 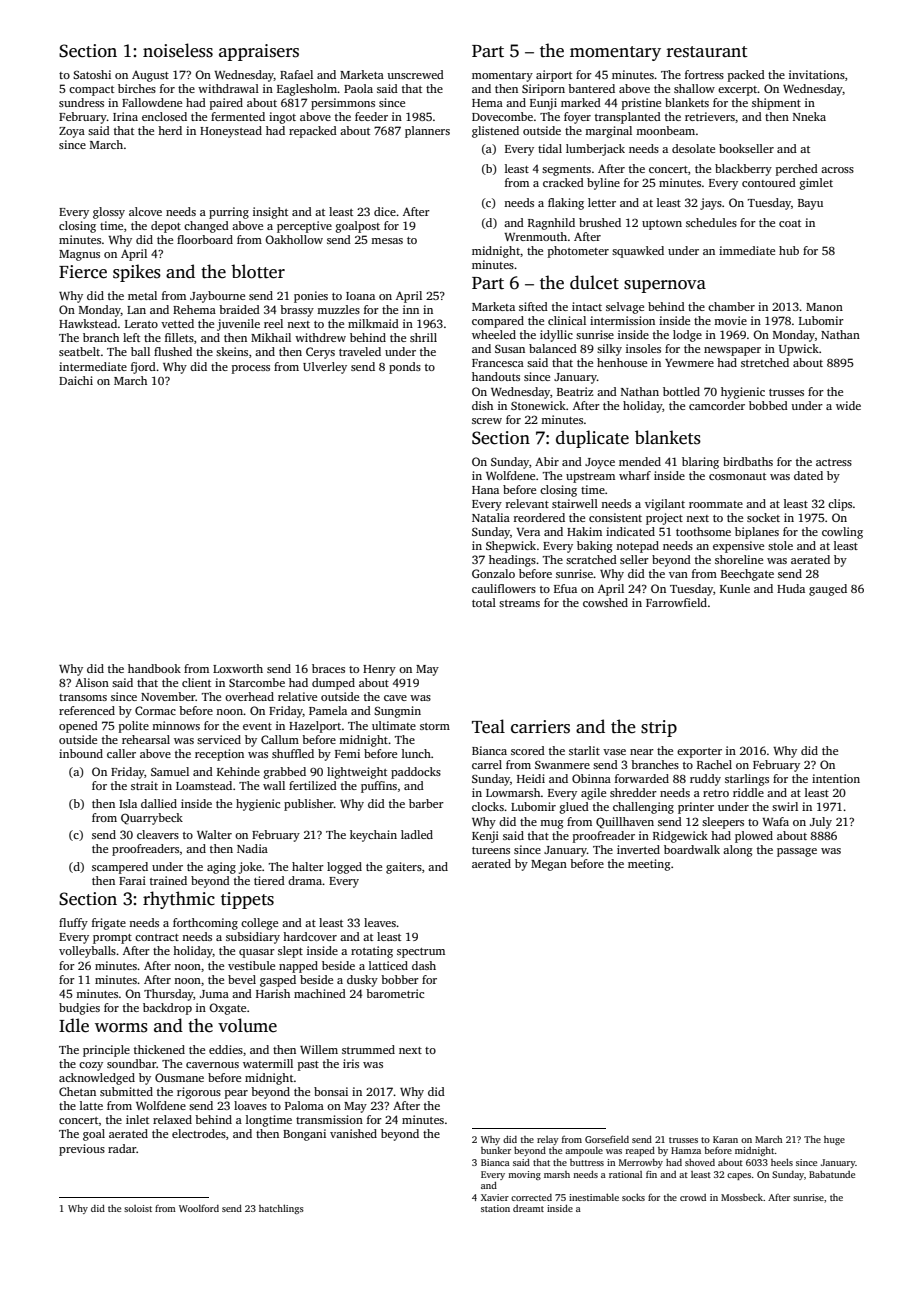 What do you see at coordinates (482, 405) in the page?
I see `dish` at bounding box center [482, 405].
